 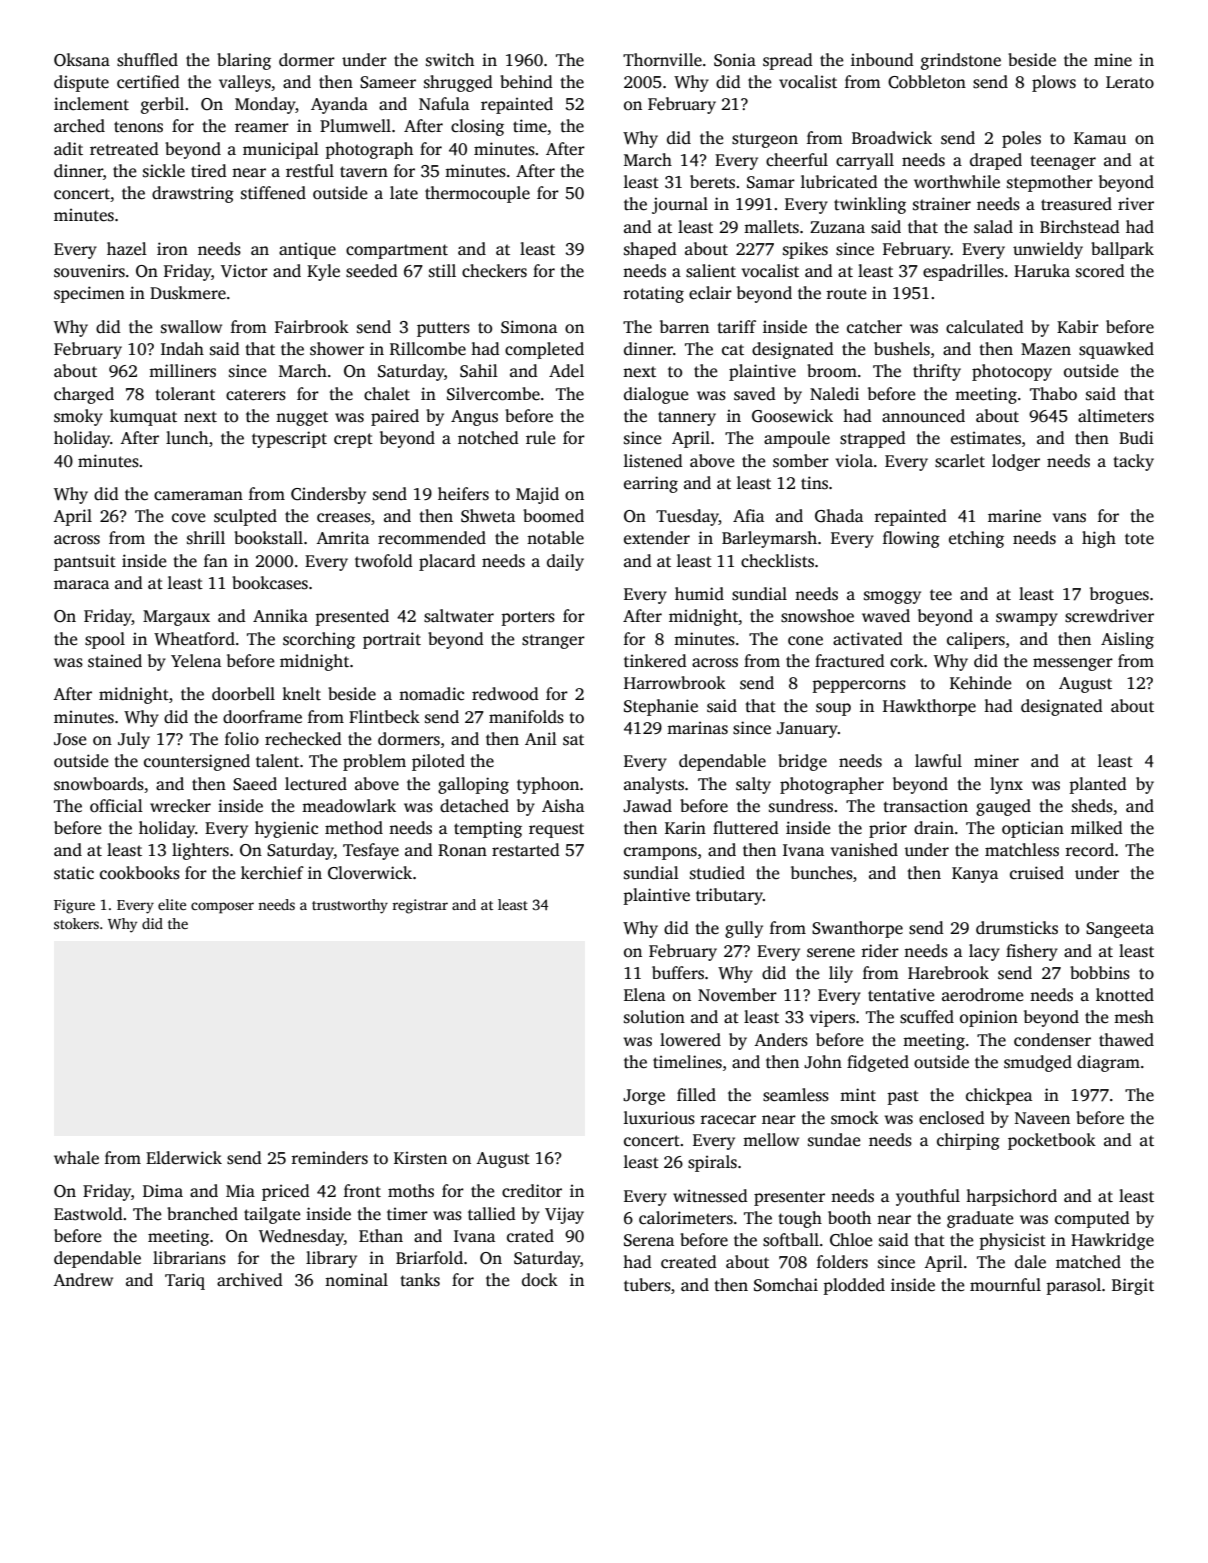 I want to click on drumsticks, so click(x=1017, y=928).
